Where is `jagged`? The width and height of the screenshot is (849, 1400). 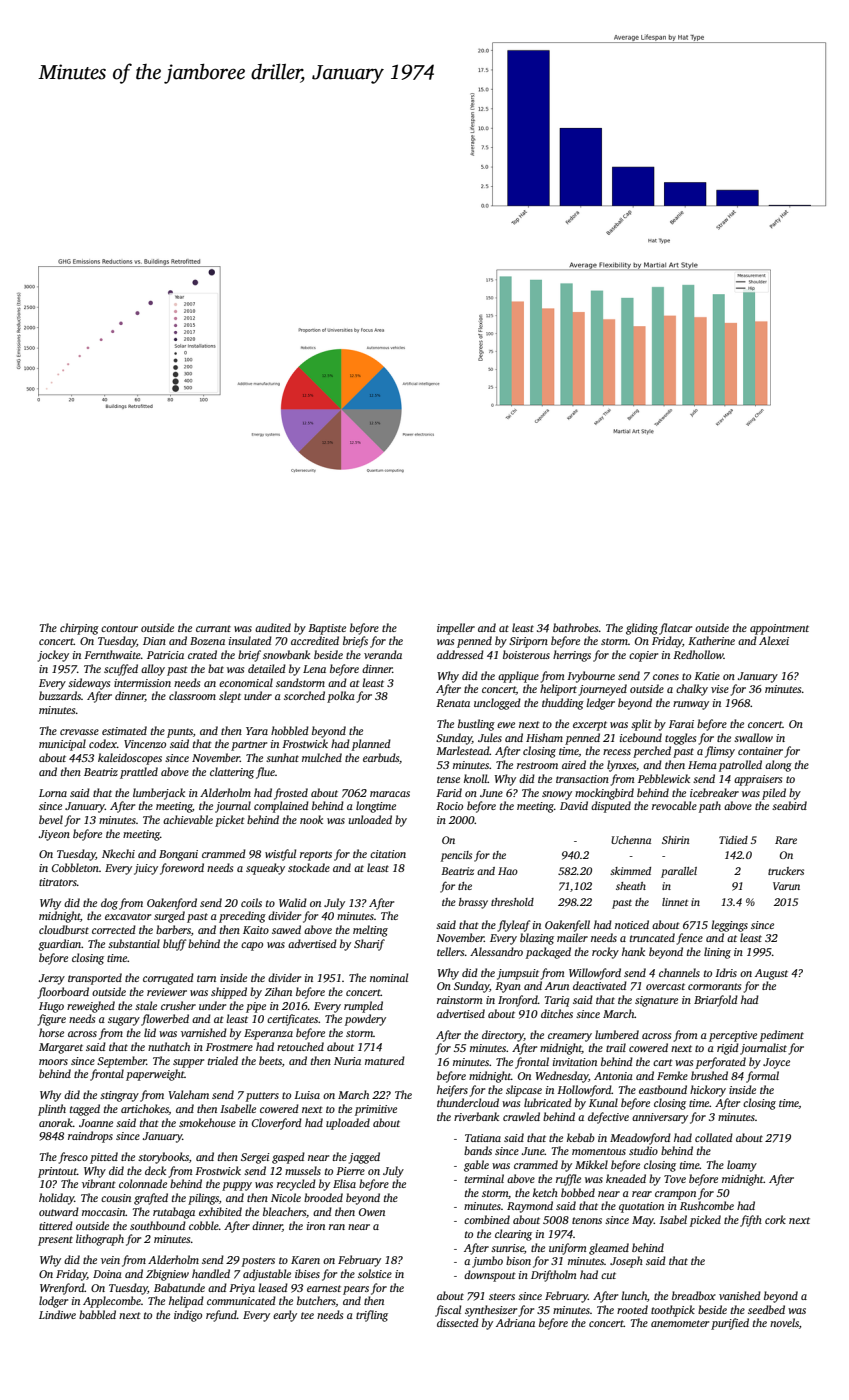 jagged is located at coordinates (364, 1158).
